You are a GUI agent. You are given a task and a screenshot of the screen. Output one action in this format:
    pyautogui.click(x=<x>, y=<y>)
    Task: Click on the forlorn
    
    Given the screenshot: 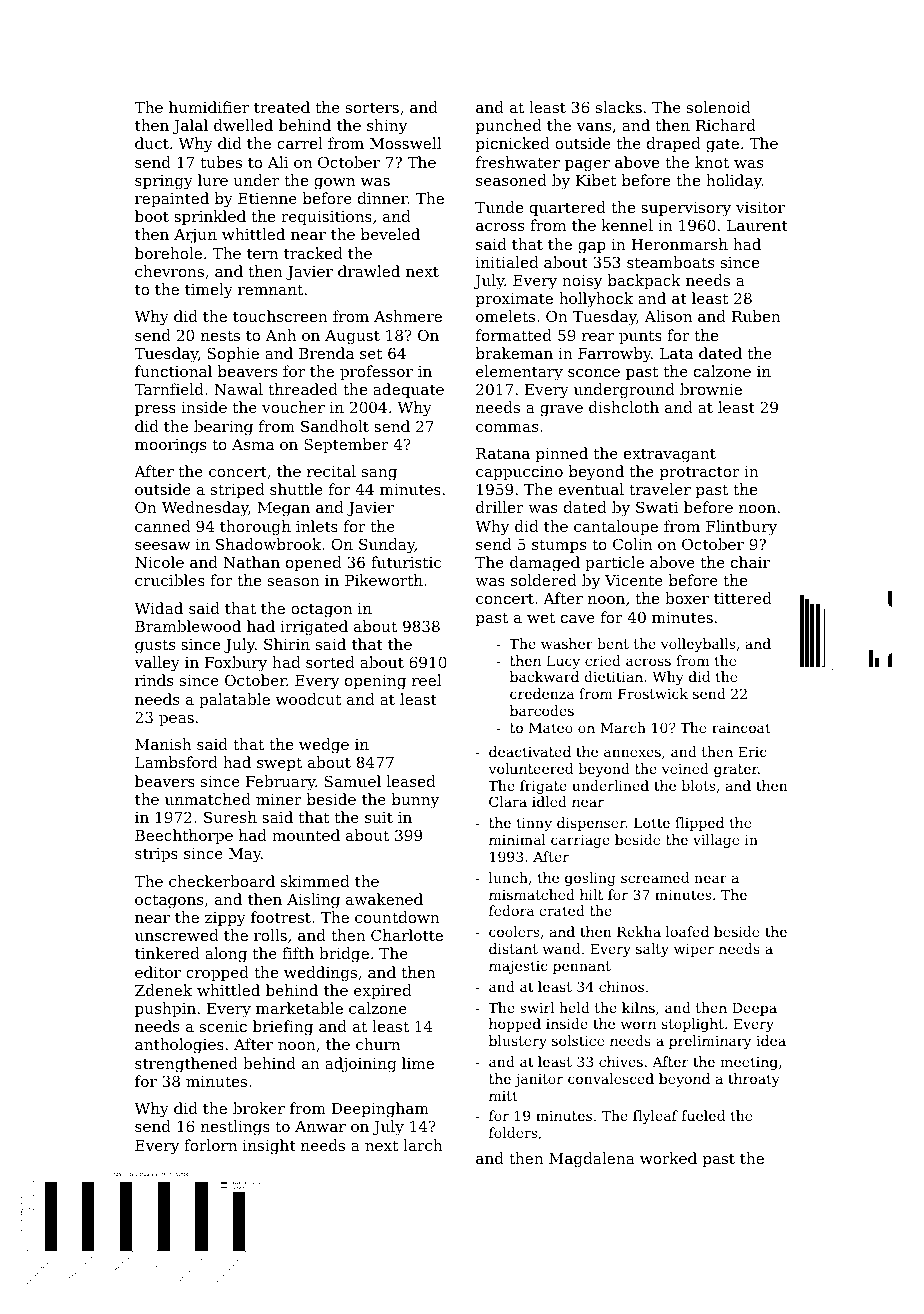 What is the action you would take?
    pyautogui.click(x=210, y=1145)
